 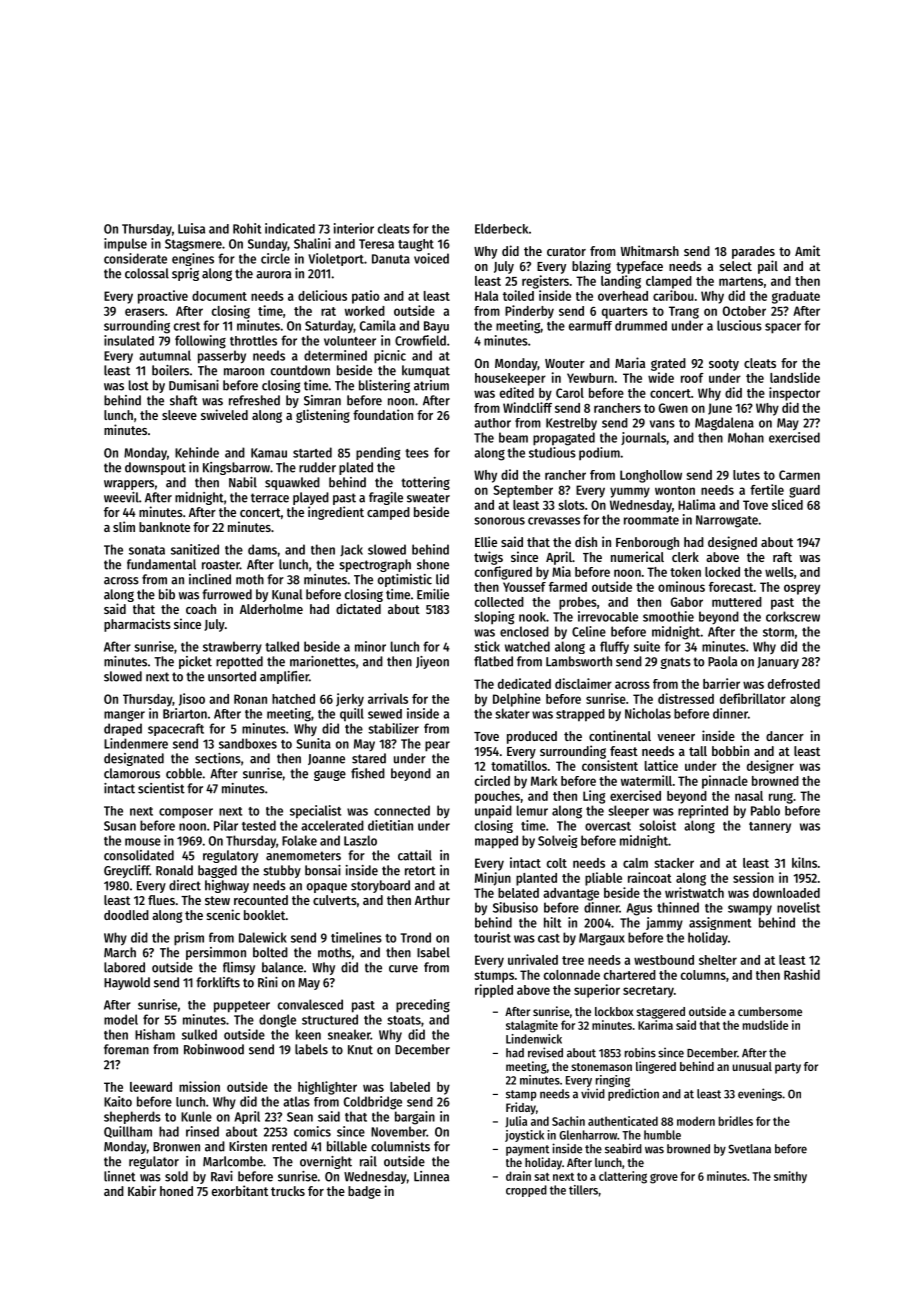 I want to click on camped, so click(x=388, y=513).
